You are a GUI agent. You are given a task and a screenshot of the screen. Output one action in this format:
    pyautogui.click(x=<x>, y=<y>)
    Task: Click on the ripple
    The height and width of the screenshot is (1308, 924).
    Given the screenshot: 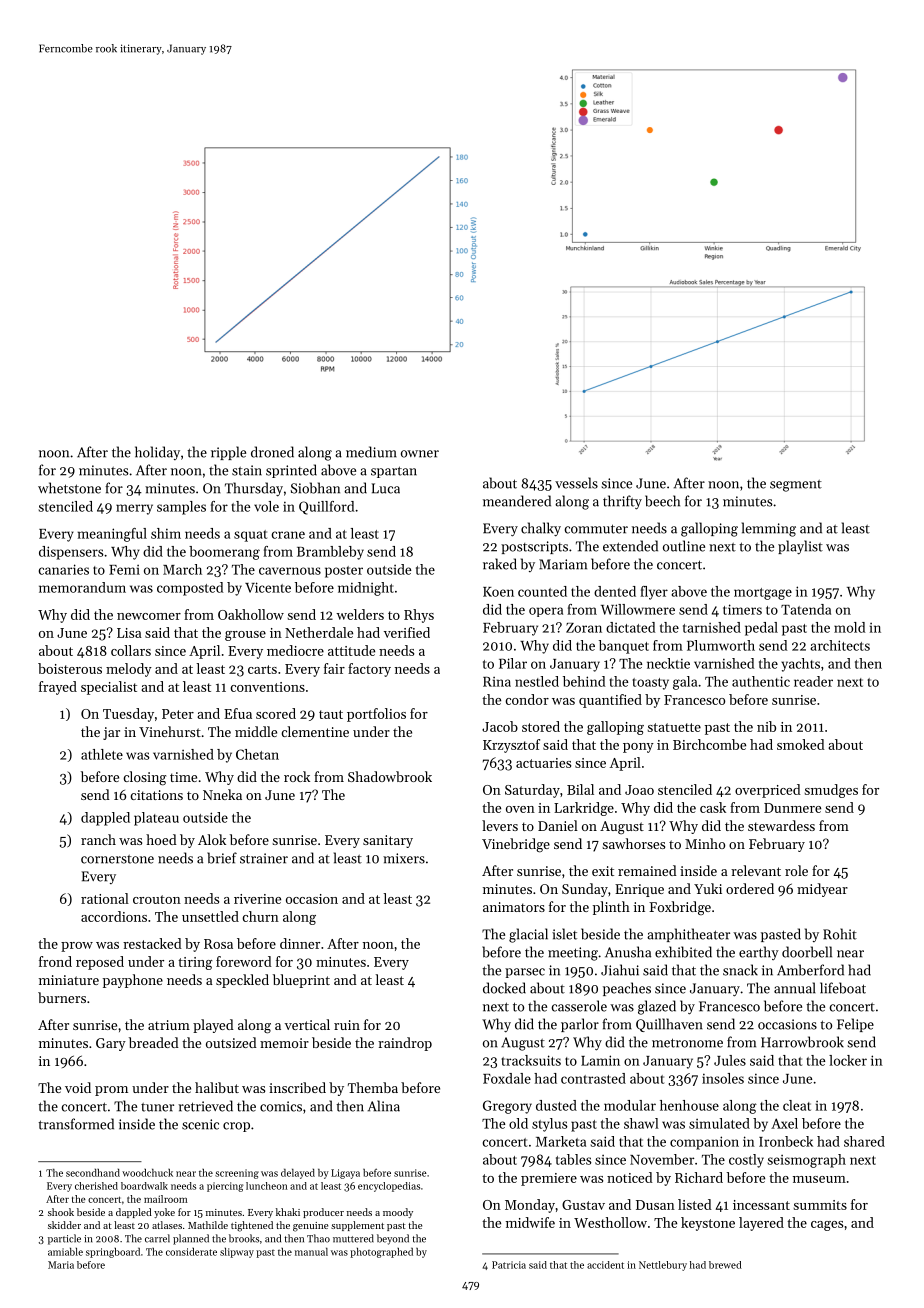 What is the action you would take?
    pyautogui.click(x=228, y=453)
